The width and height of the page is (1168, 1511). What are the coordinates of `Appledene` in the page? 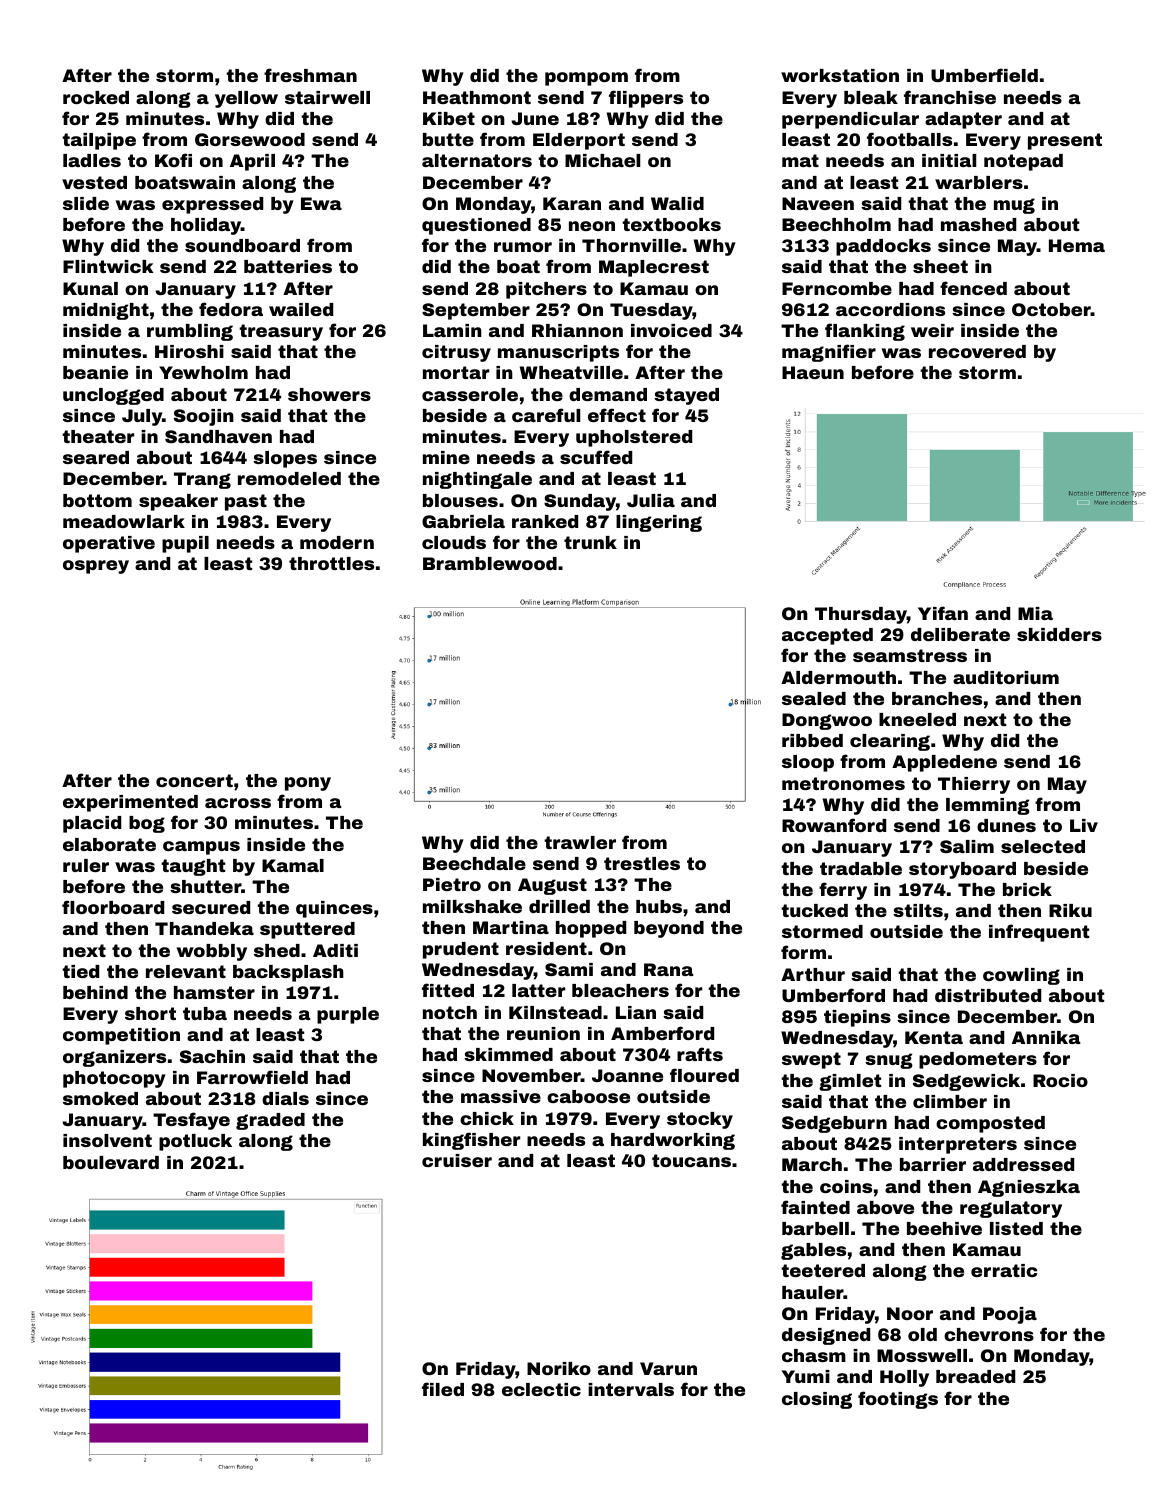 It's located at (944, 763).
